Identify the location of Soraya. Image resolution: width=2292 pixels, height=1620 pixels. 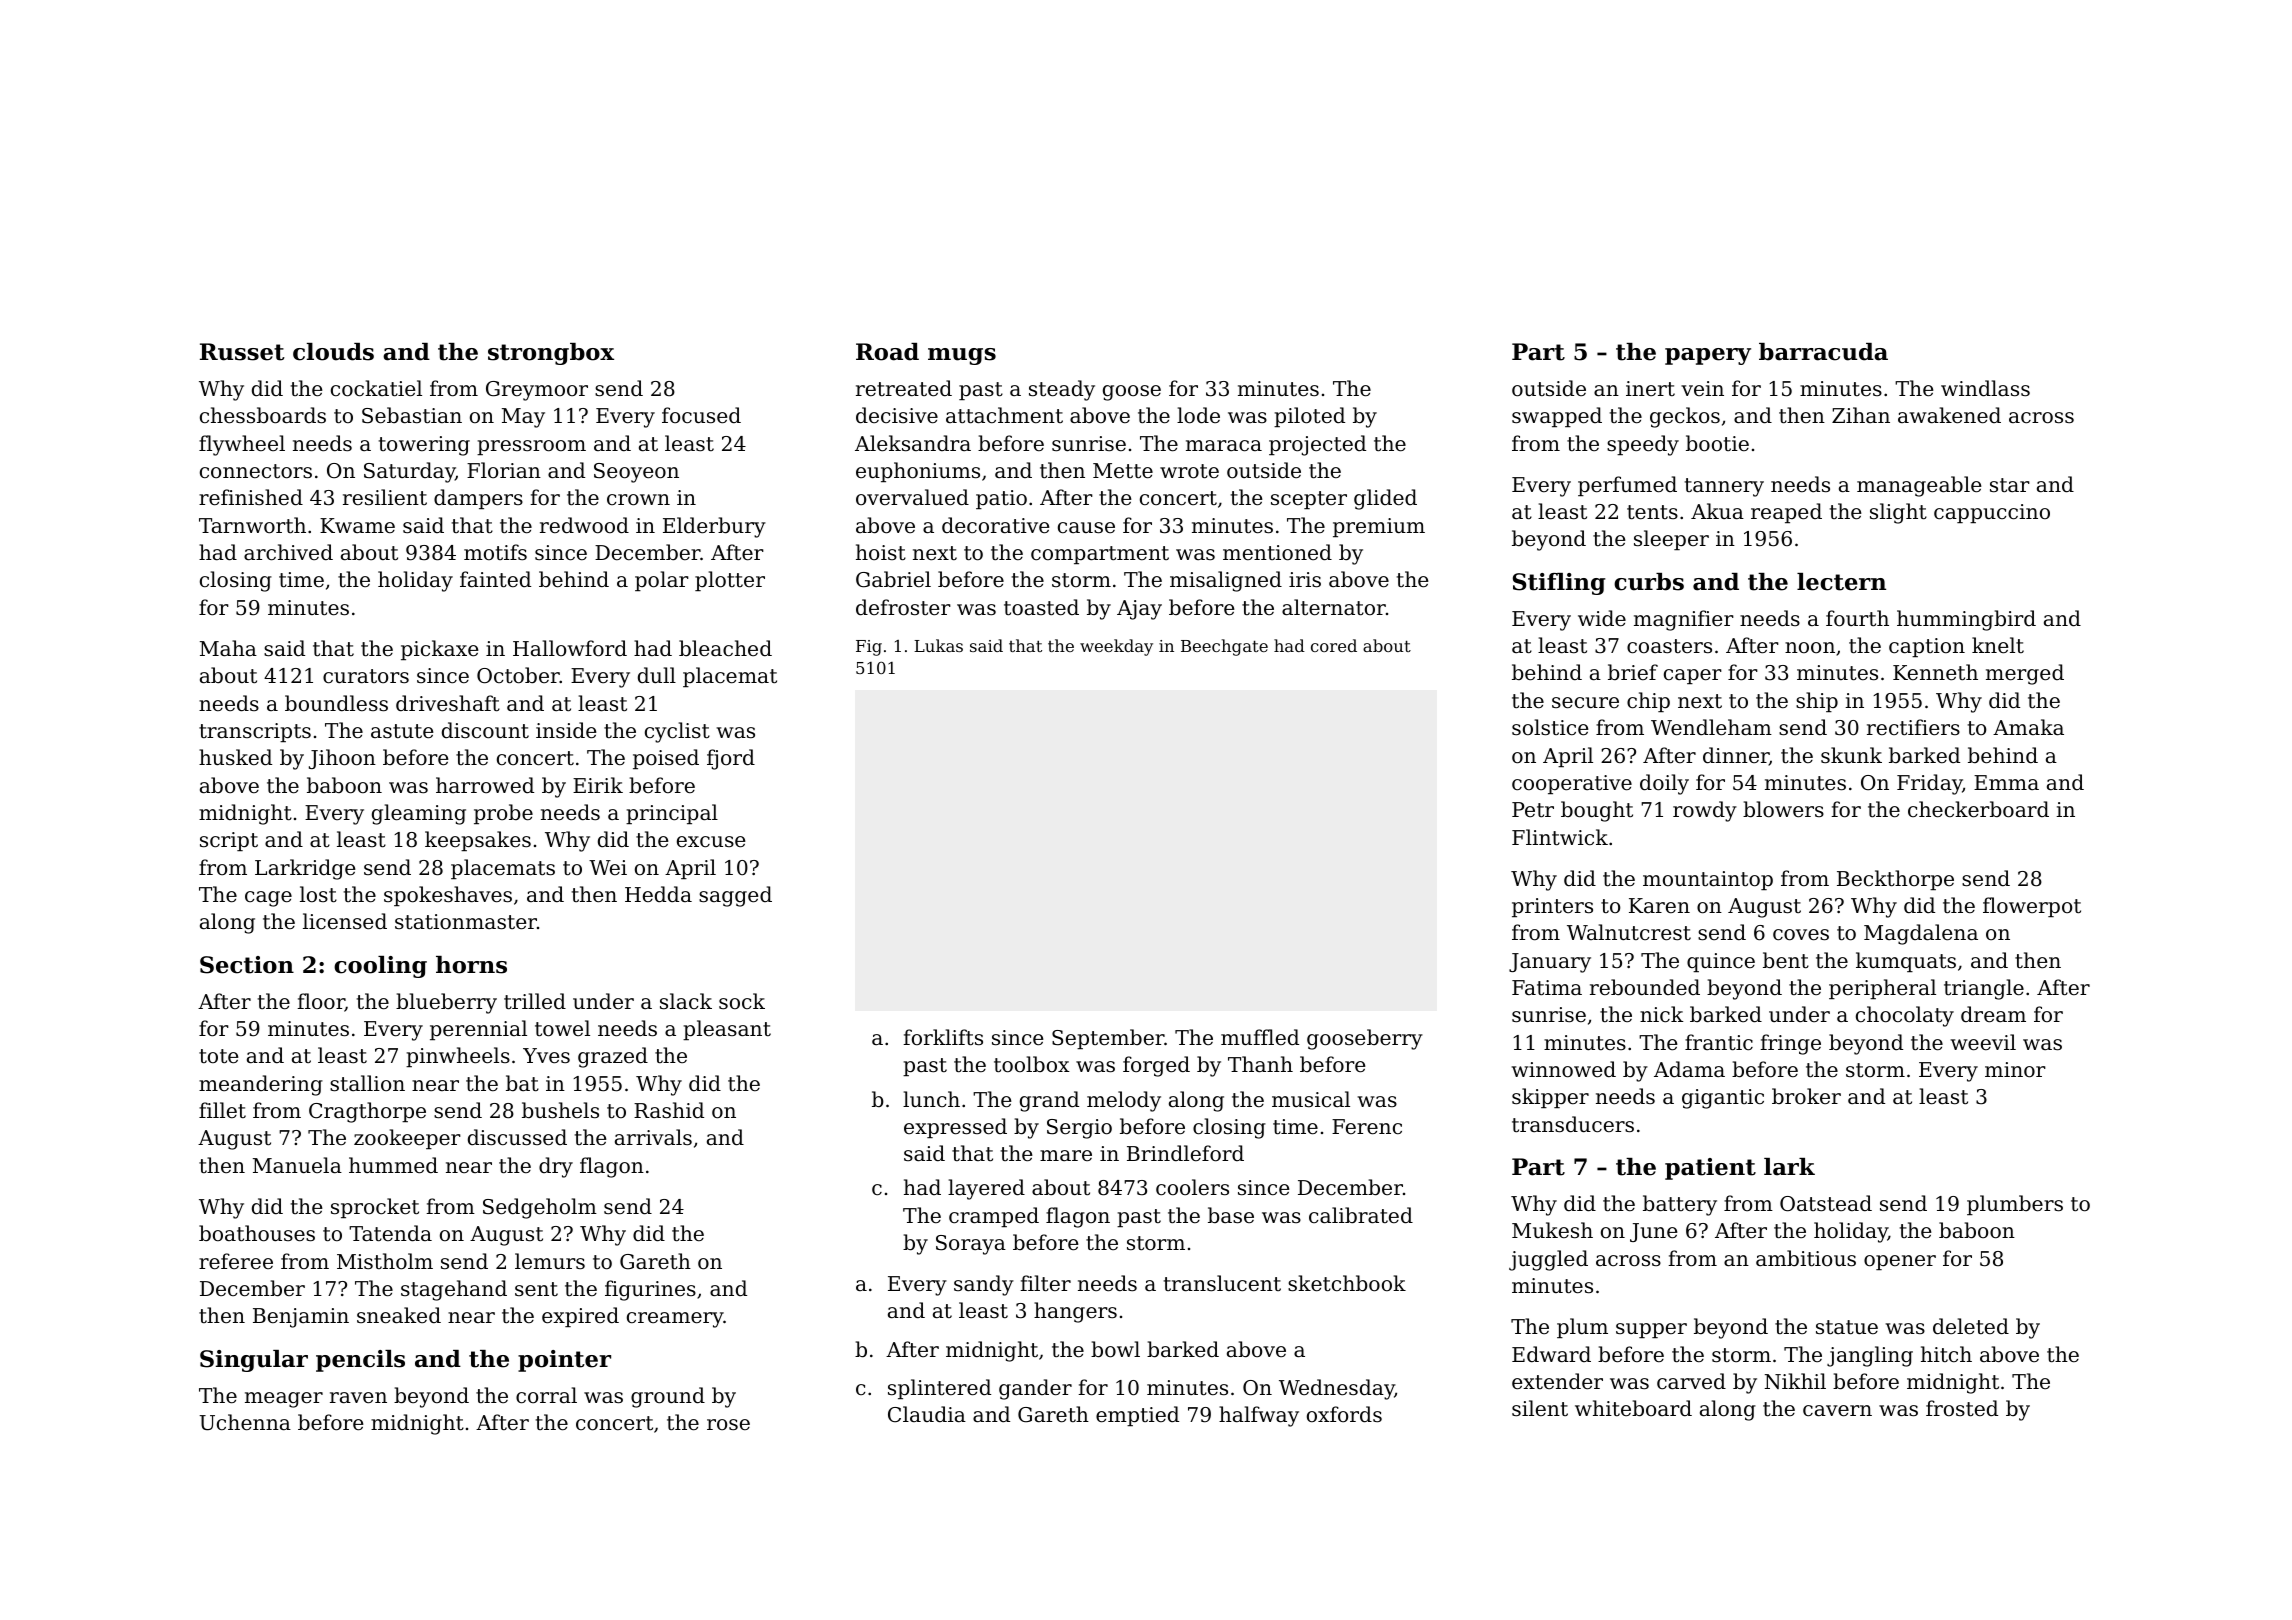
(971, 1245).
